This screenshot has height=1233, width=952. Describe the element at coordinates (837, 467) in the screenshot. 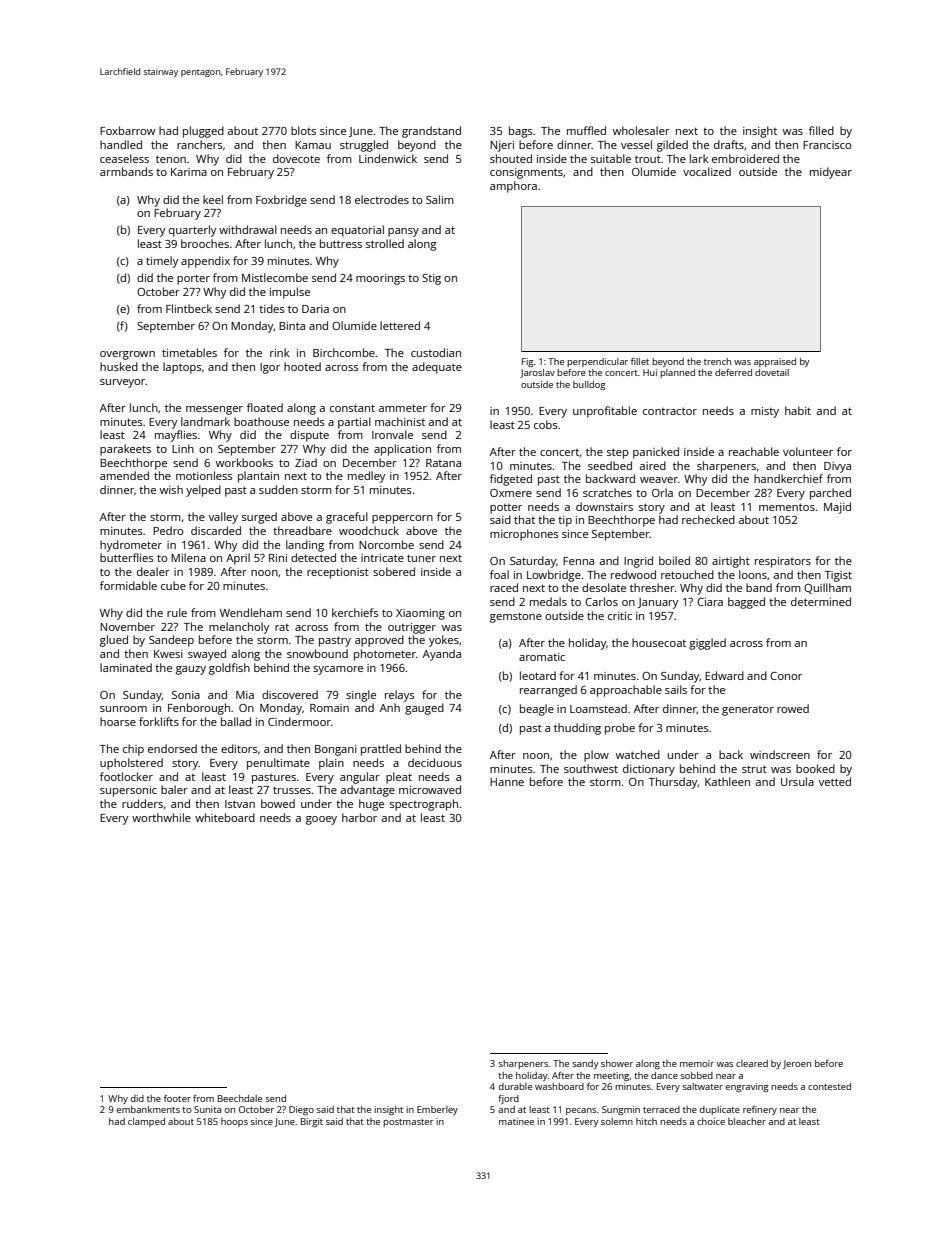

I see `Divya` at that location.
